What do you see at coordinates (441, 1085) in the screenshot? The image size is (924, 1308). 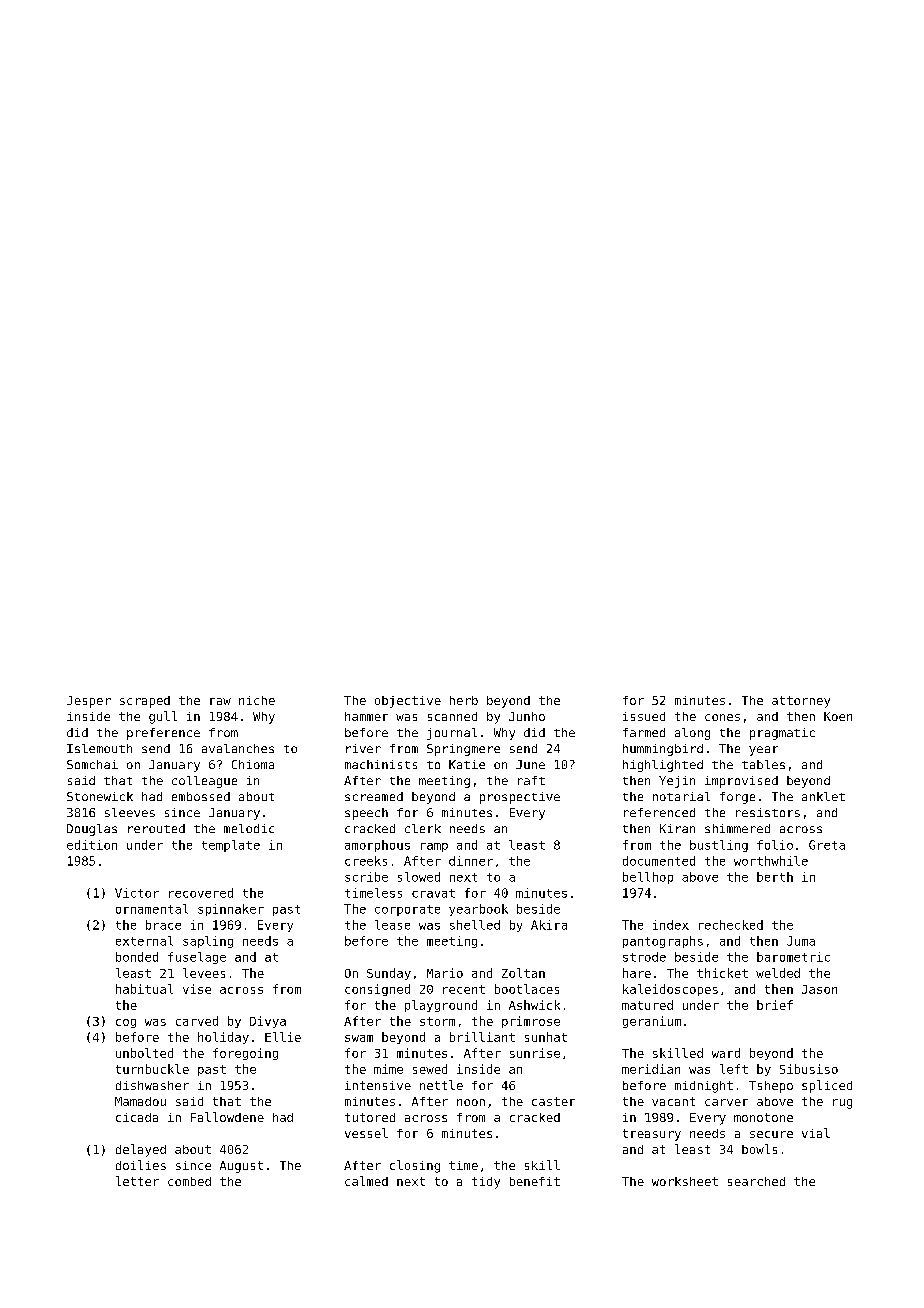 I see `nettle` at bounding box center [441, 1085].
